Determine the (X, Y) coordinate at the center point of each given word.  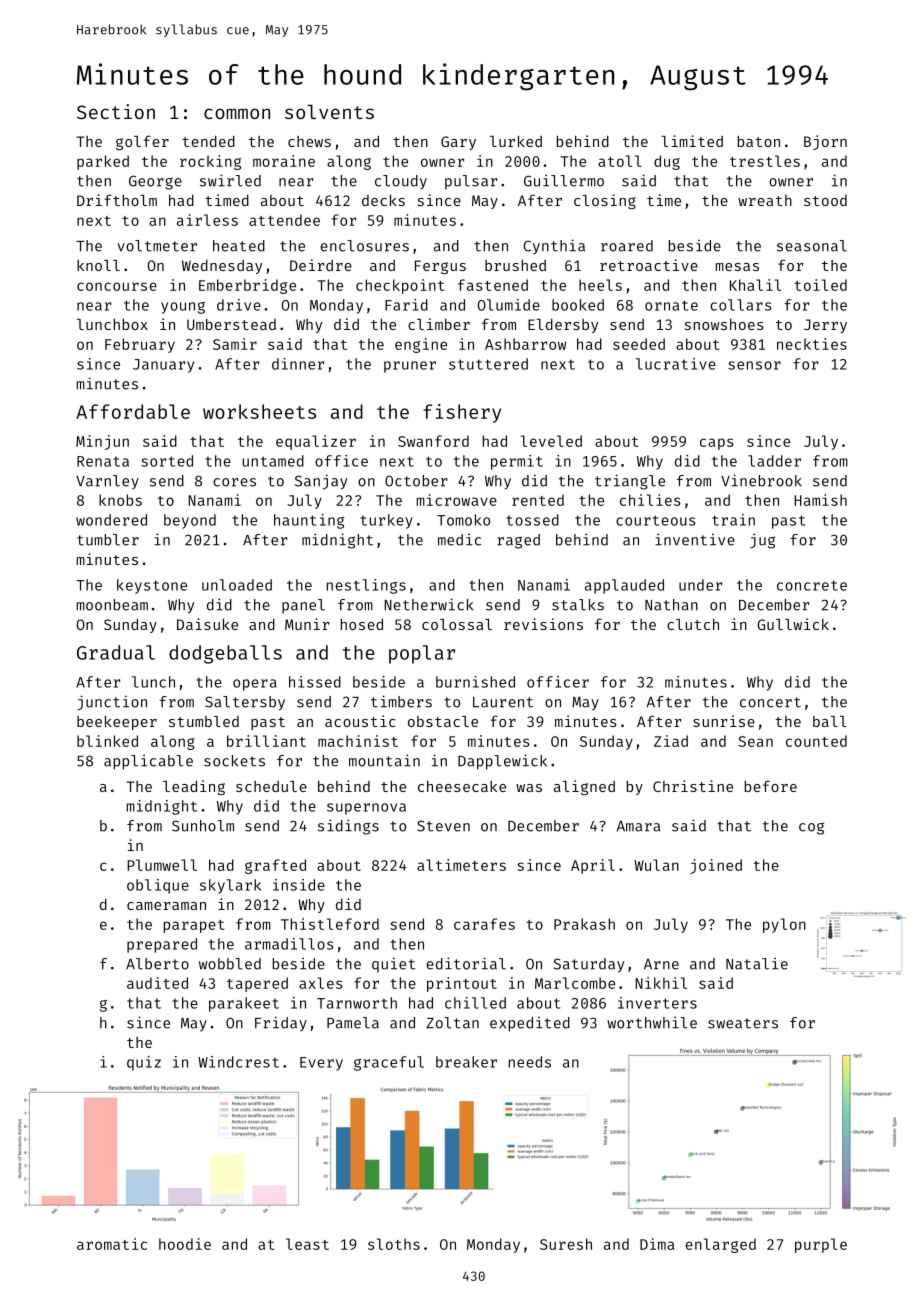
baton (759, 141)
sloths (394, 1244)
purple (821, 1245)
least (307, 1244)
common (237, 113)
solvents (329, 112)
